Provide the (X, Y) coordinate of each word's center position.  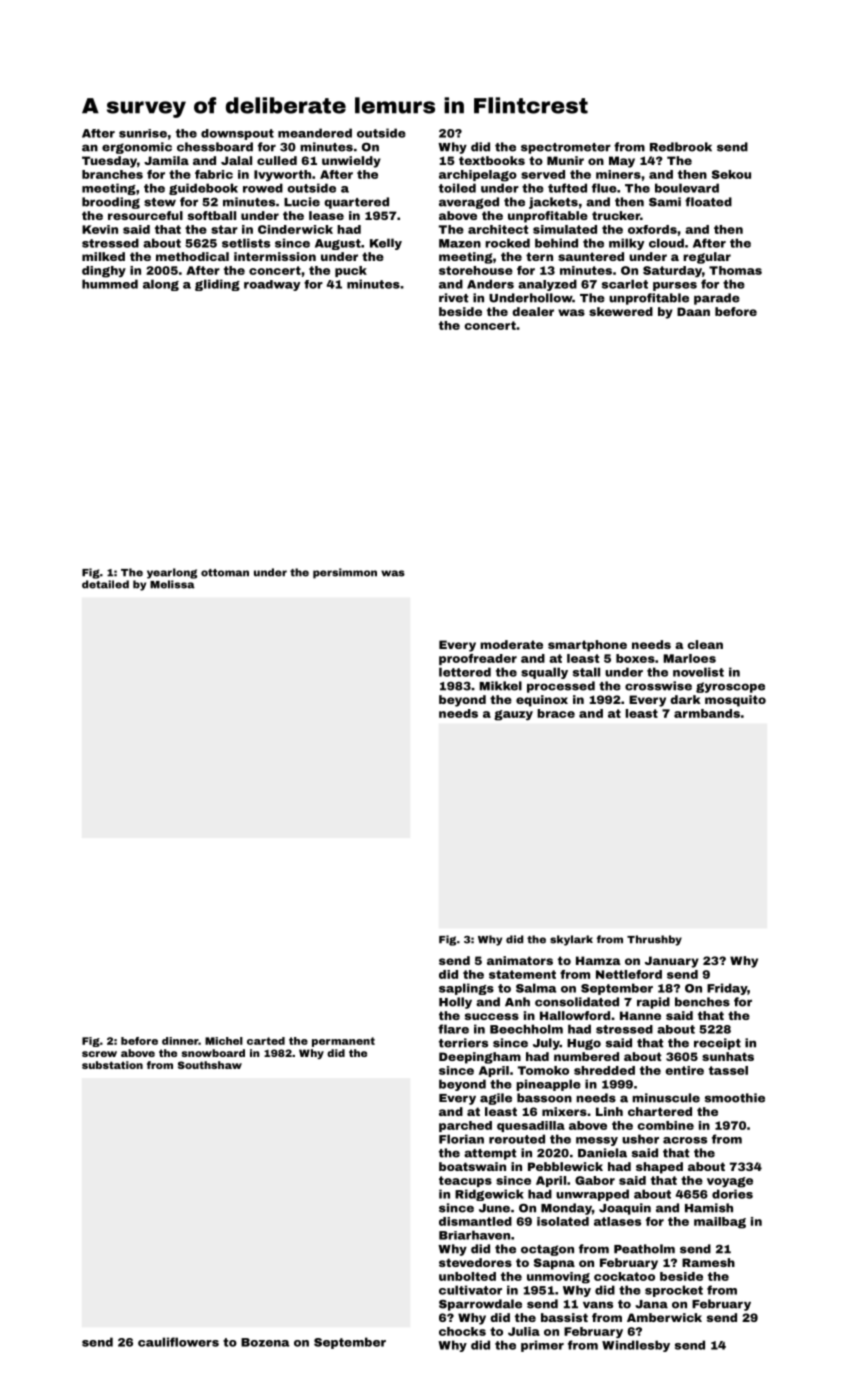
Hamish (709, 1208)
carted (266, 1041)
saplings (466, 989)
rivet (454, 298)
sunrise (143, 133)
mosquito (735, 701)
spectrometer (566, 148)
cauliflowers (178, 1342)
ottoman (225, 573)
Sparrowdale (480, 1305)
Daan (693, 311)
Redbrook (681, 147)
